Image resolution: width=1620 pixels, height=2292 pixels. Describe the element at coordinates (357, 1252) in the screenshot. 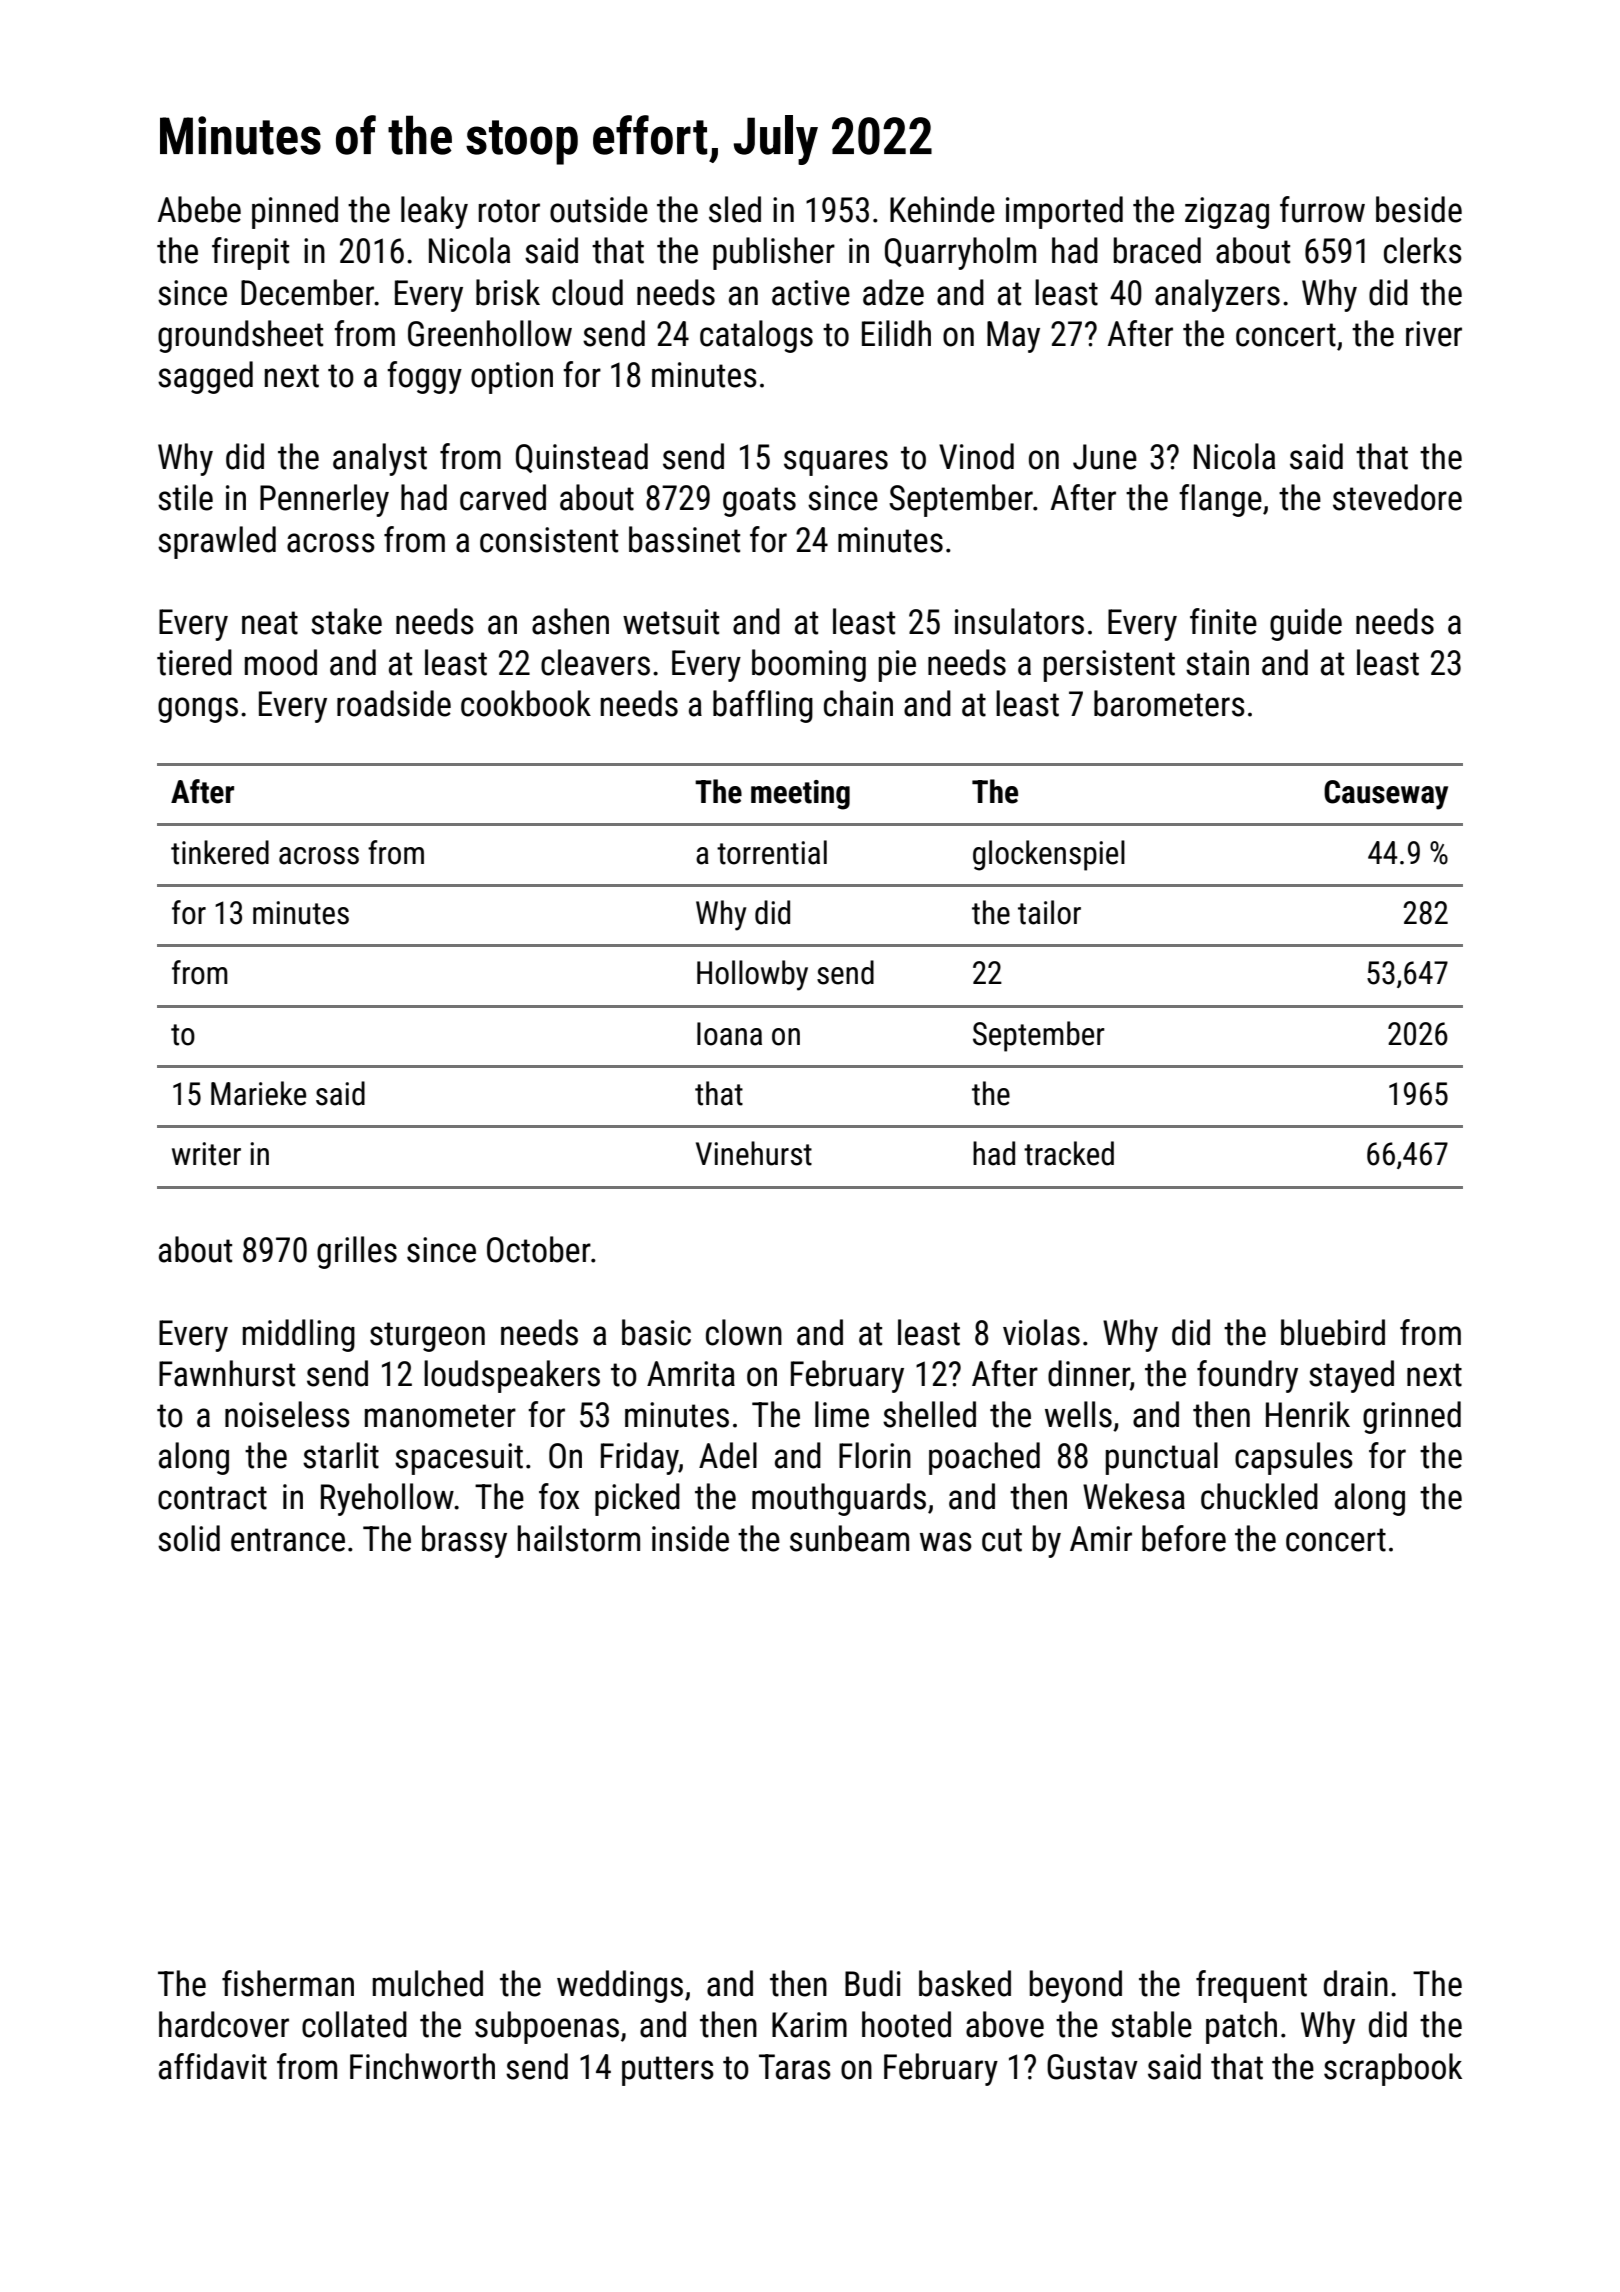

I see `grilles` at that location.
